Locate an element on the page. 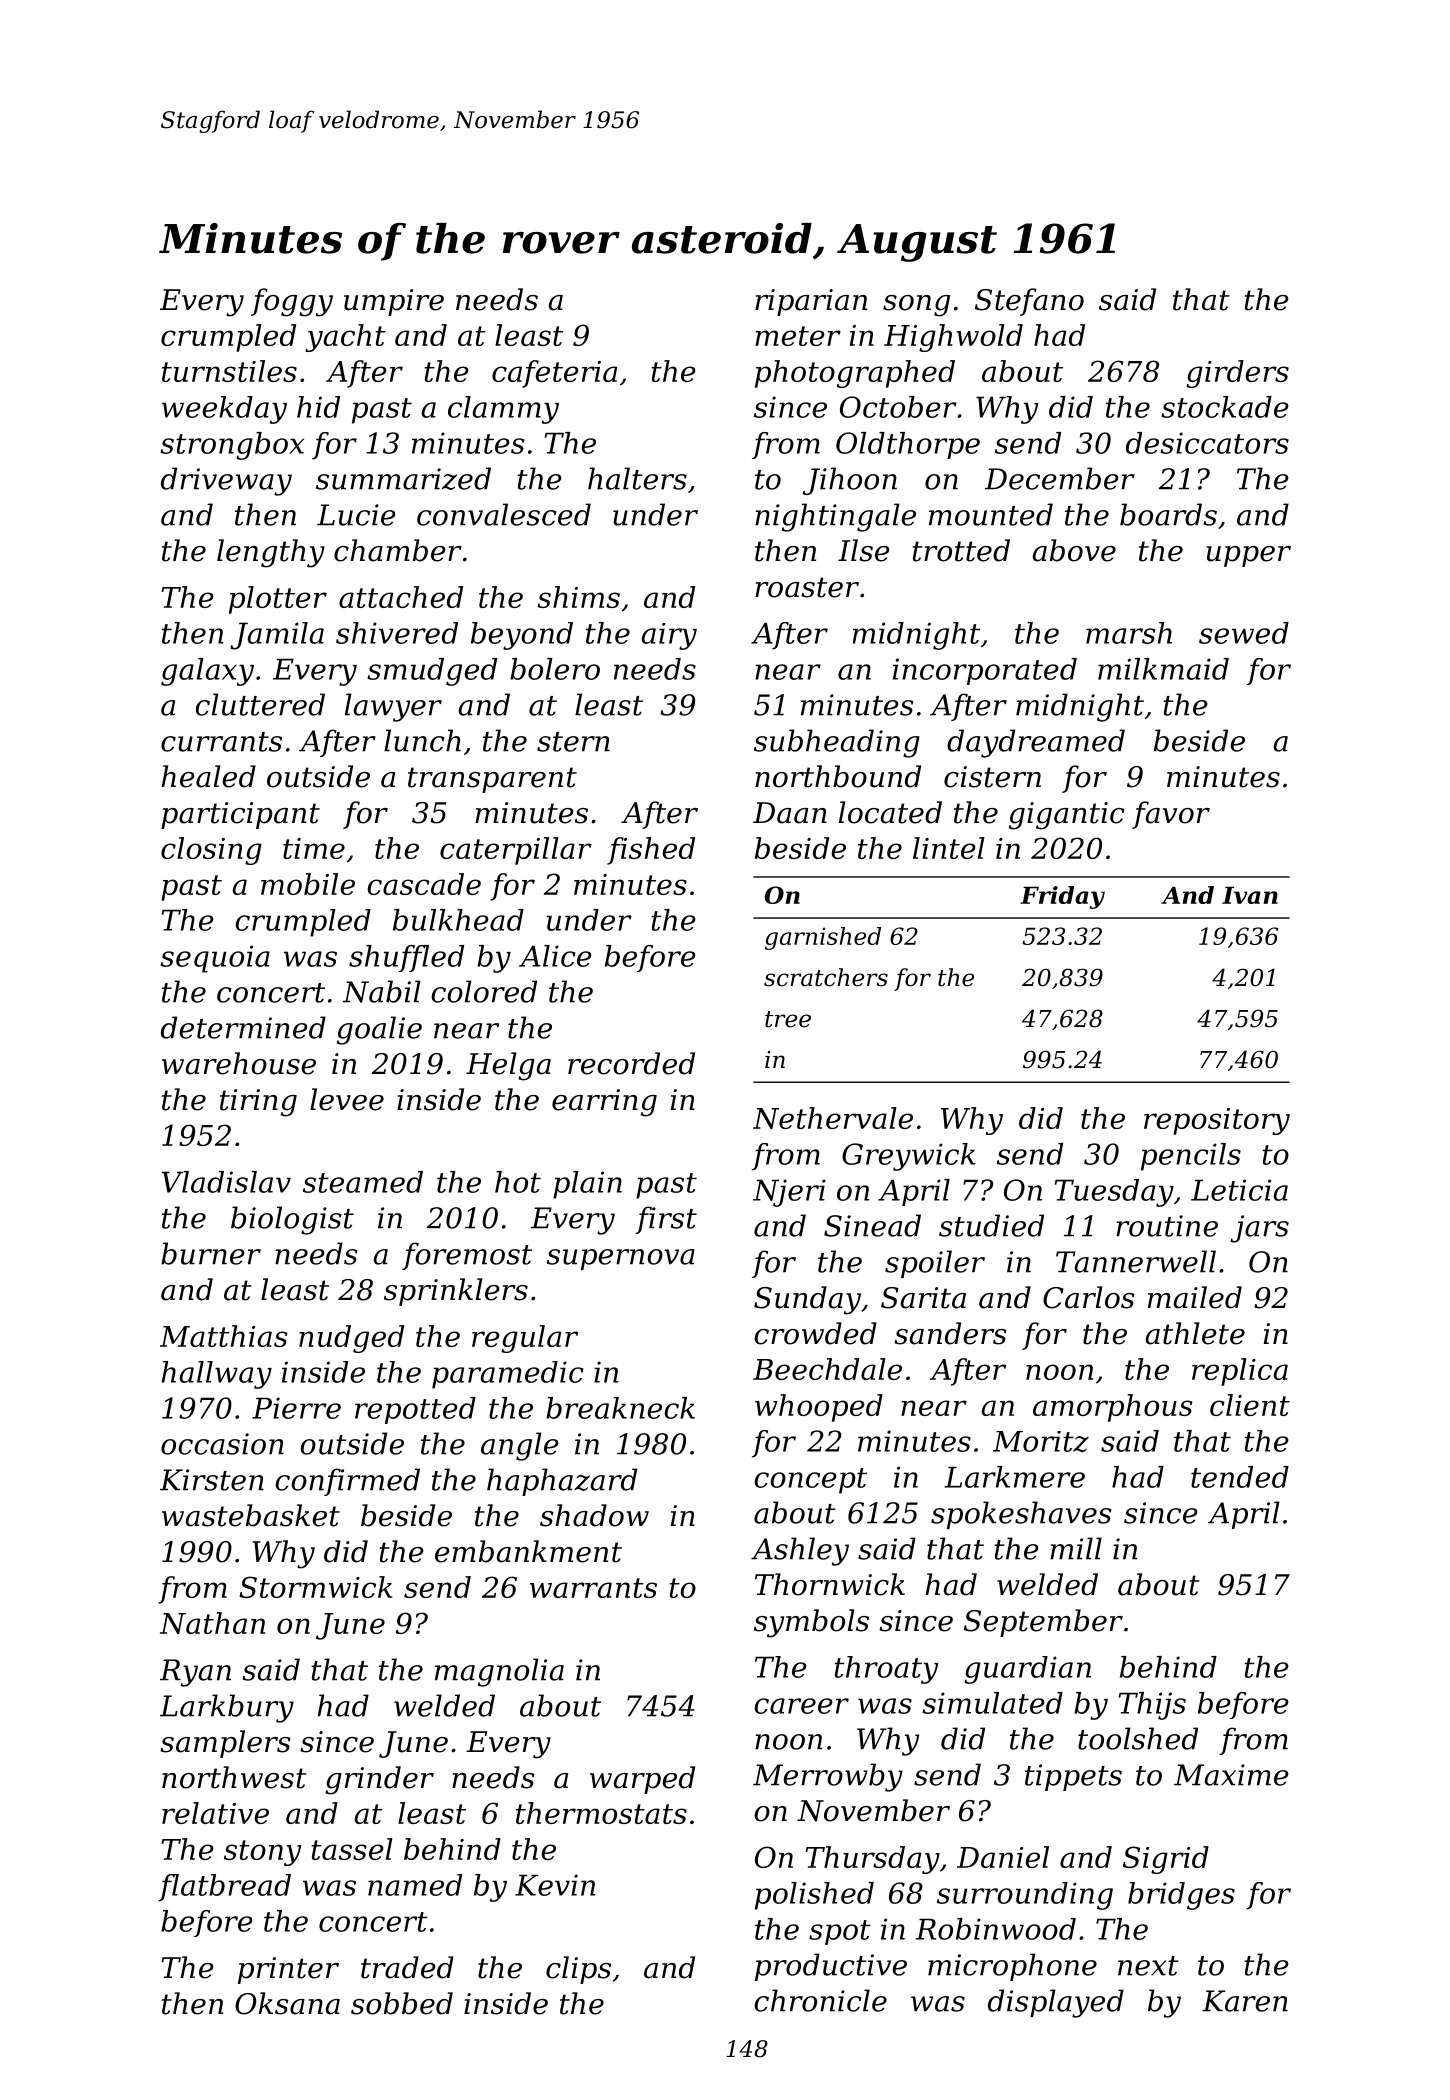 This document has width=1450, height=2100. tree is located at coordinates (788, 1019).
